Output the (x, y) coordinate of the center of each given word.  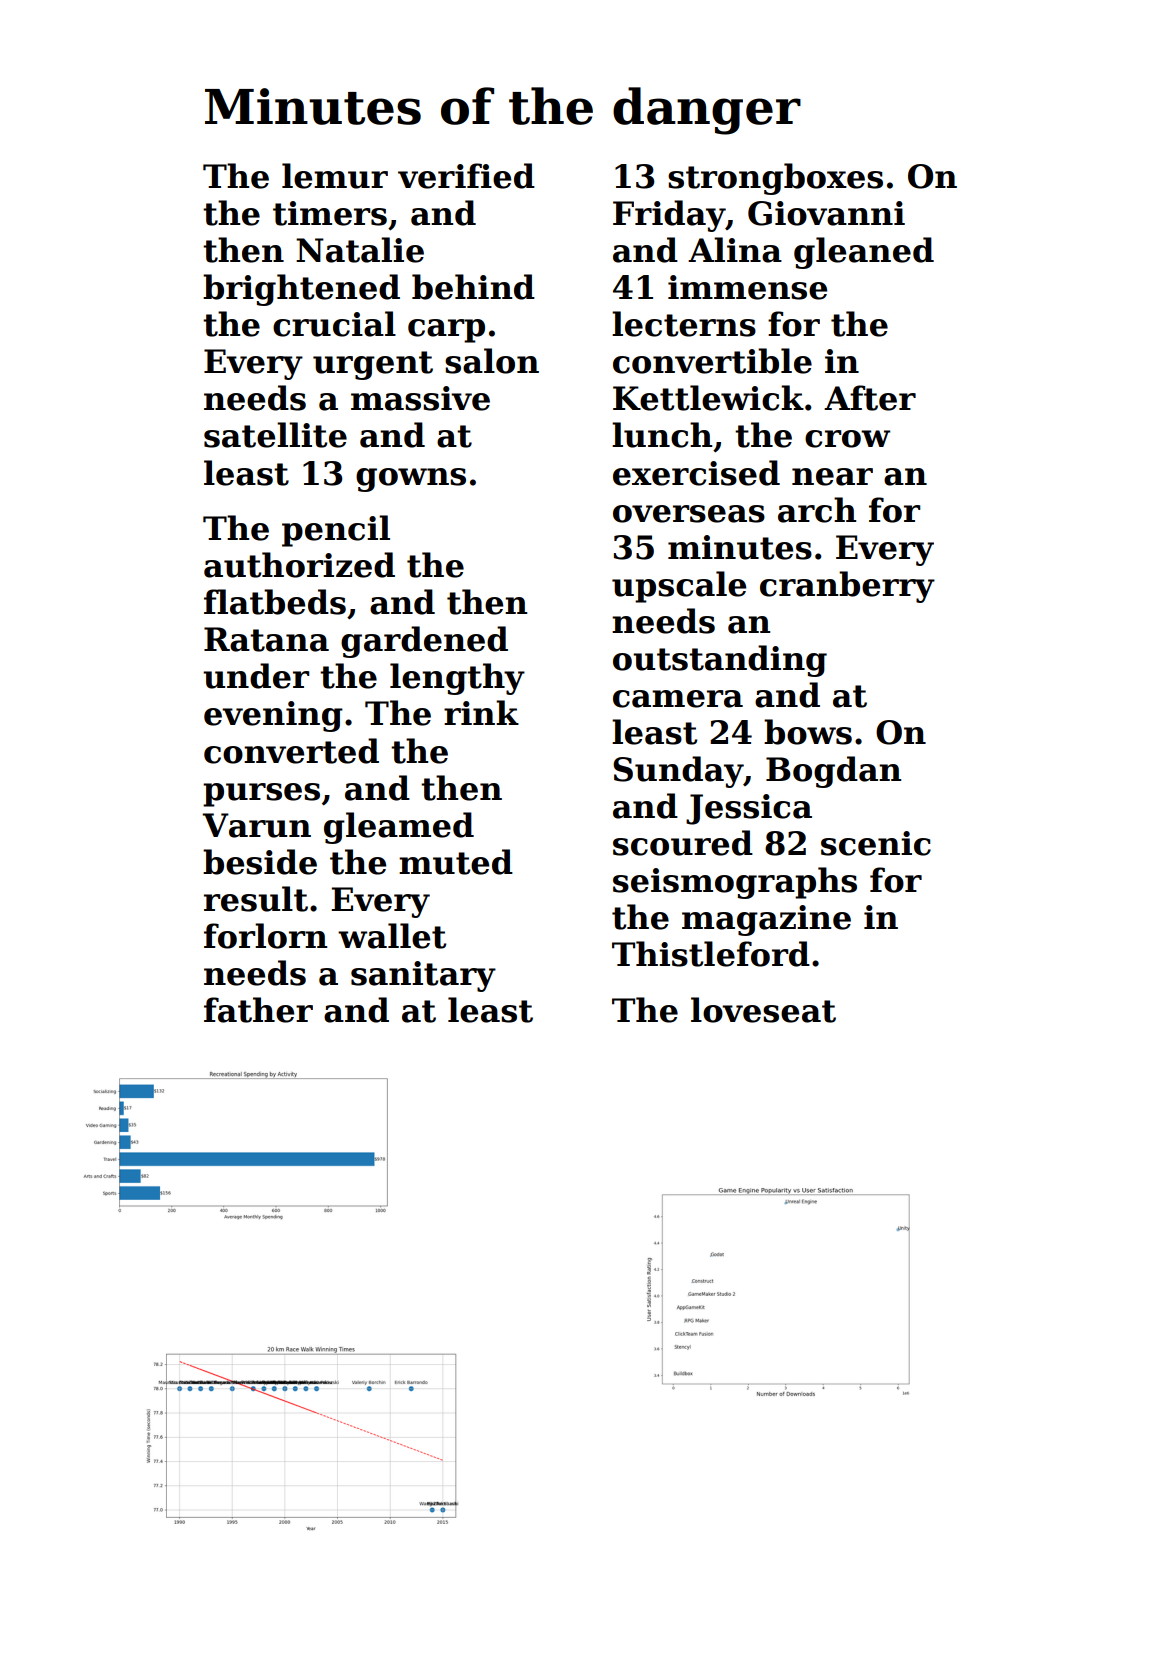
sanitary (423, 976)
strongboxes (775, 179)
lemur (335, 176)
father (258, 1010)
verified (466, 176)
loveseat (763, 1010)
